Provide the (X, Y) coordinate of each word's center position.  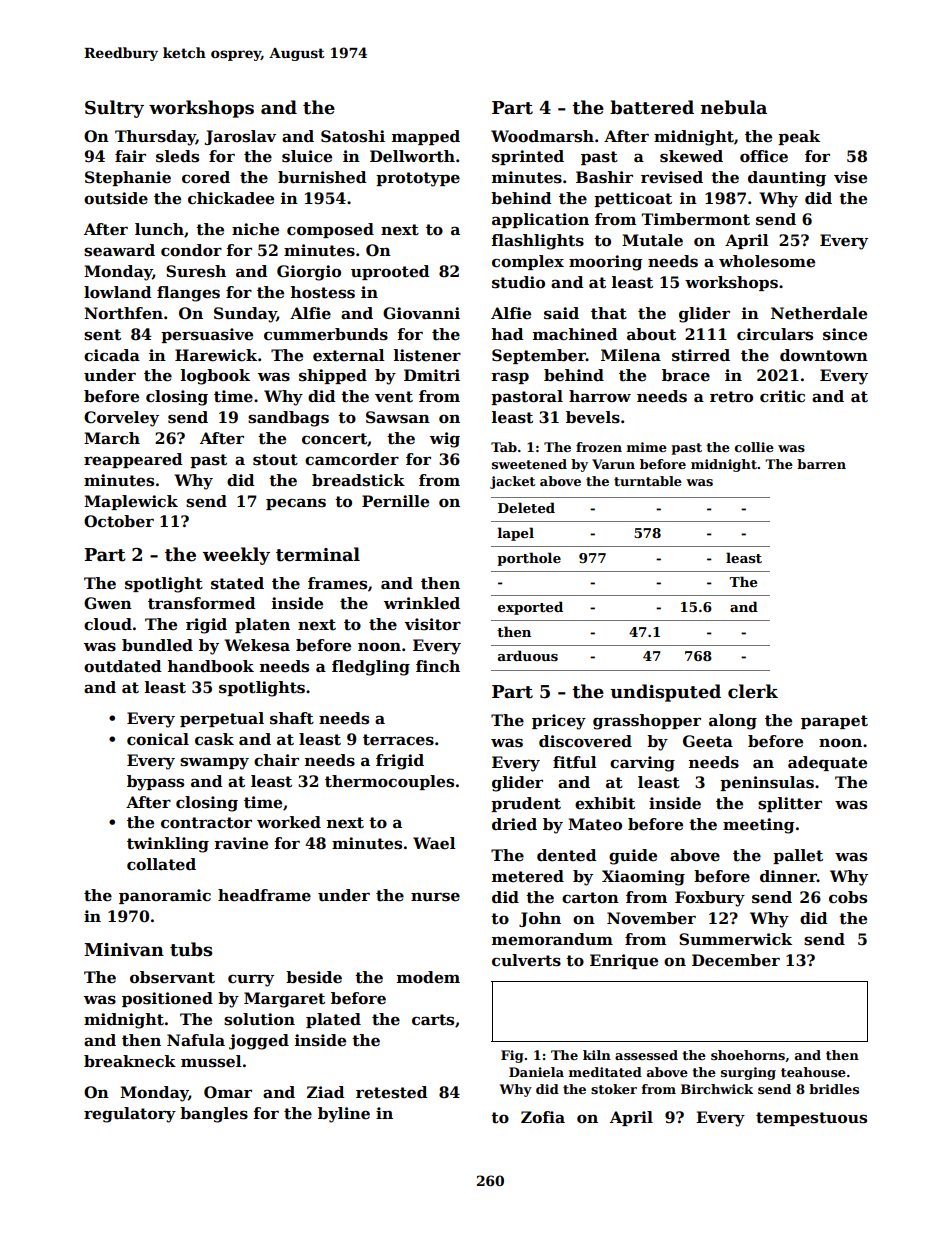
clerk (753, 691)
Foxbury (710, 899)
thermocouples (389, 782)
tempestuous (811, 1119)
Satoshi (353, 136)
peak (799, 137)
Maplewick (131, 502)
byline (344, 1115)
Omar (228, 1092)
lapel (516, 534)
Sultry (114, 109)
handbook (211, 666)
